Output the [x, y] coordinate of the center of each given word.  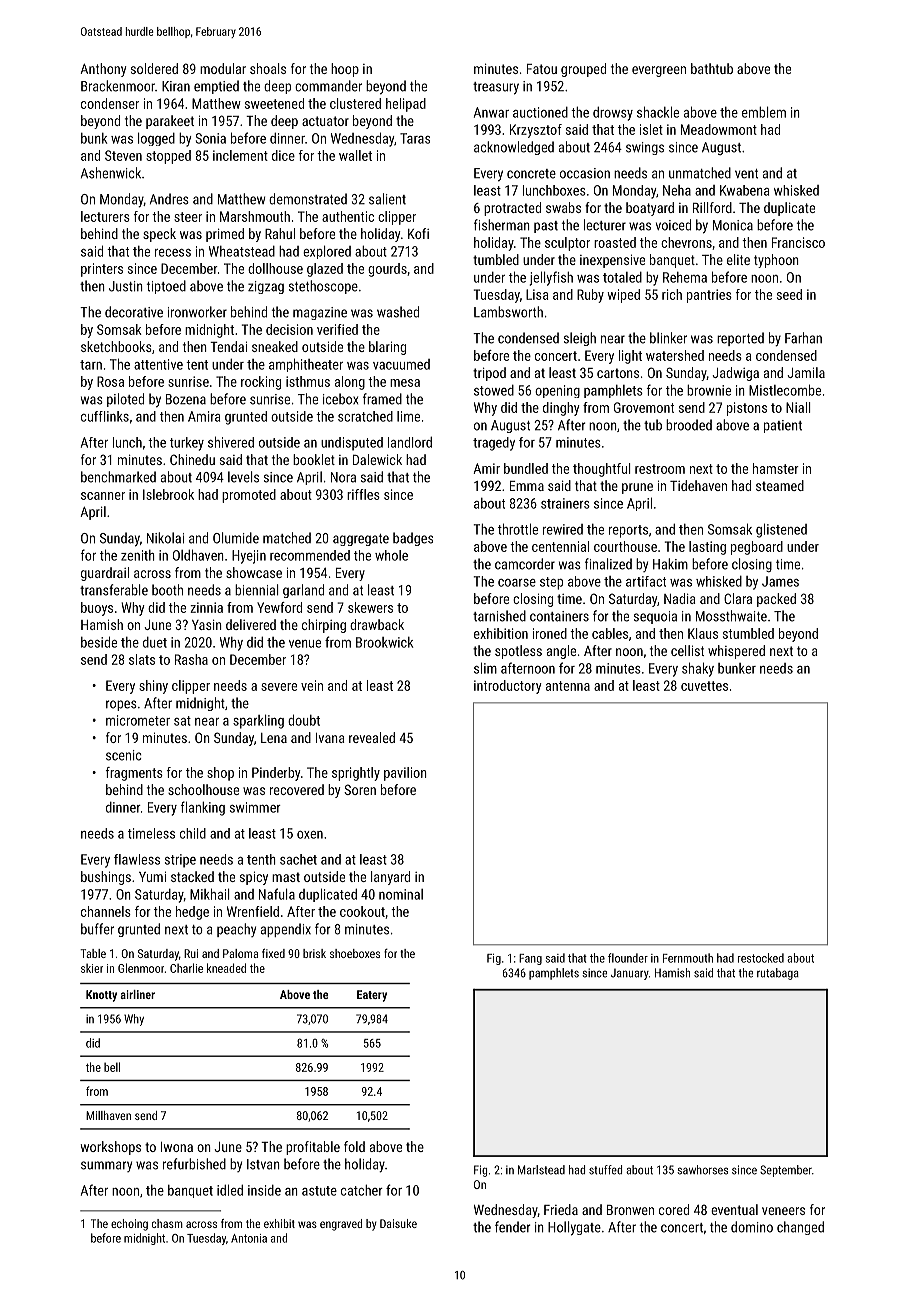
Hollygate [574, 1228]
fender [513, 1227]
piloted [125, 400]
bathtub [712, 68]
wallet [355, 155]
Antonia [249, 1238]
